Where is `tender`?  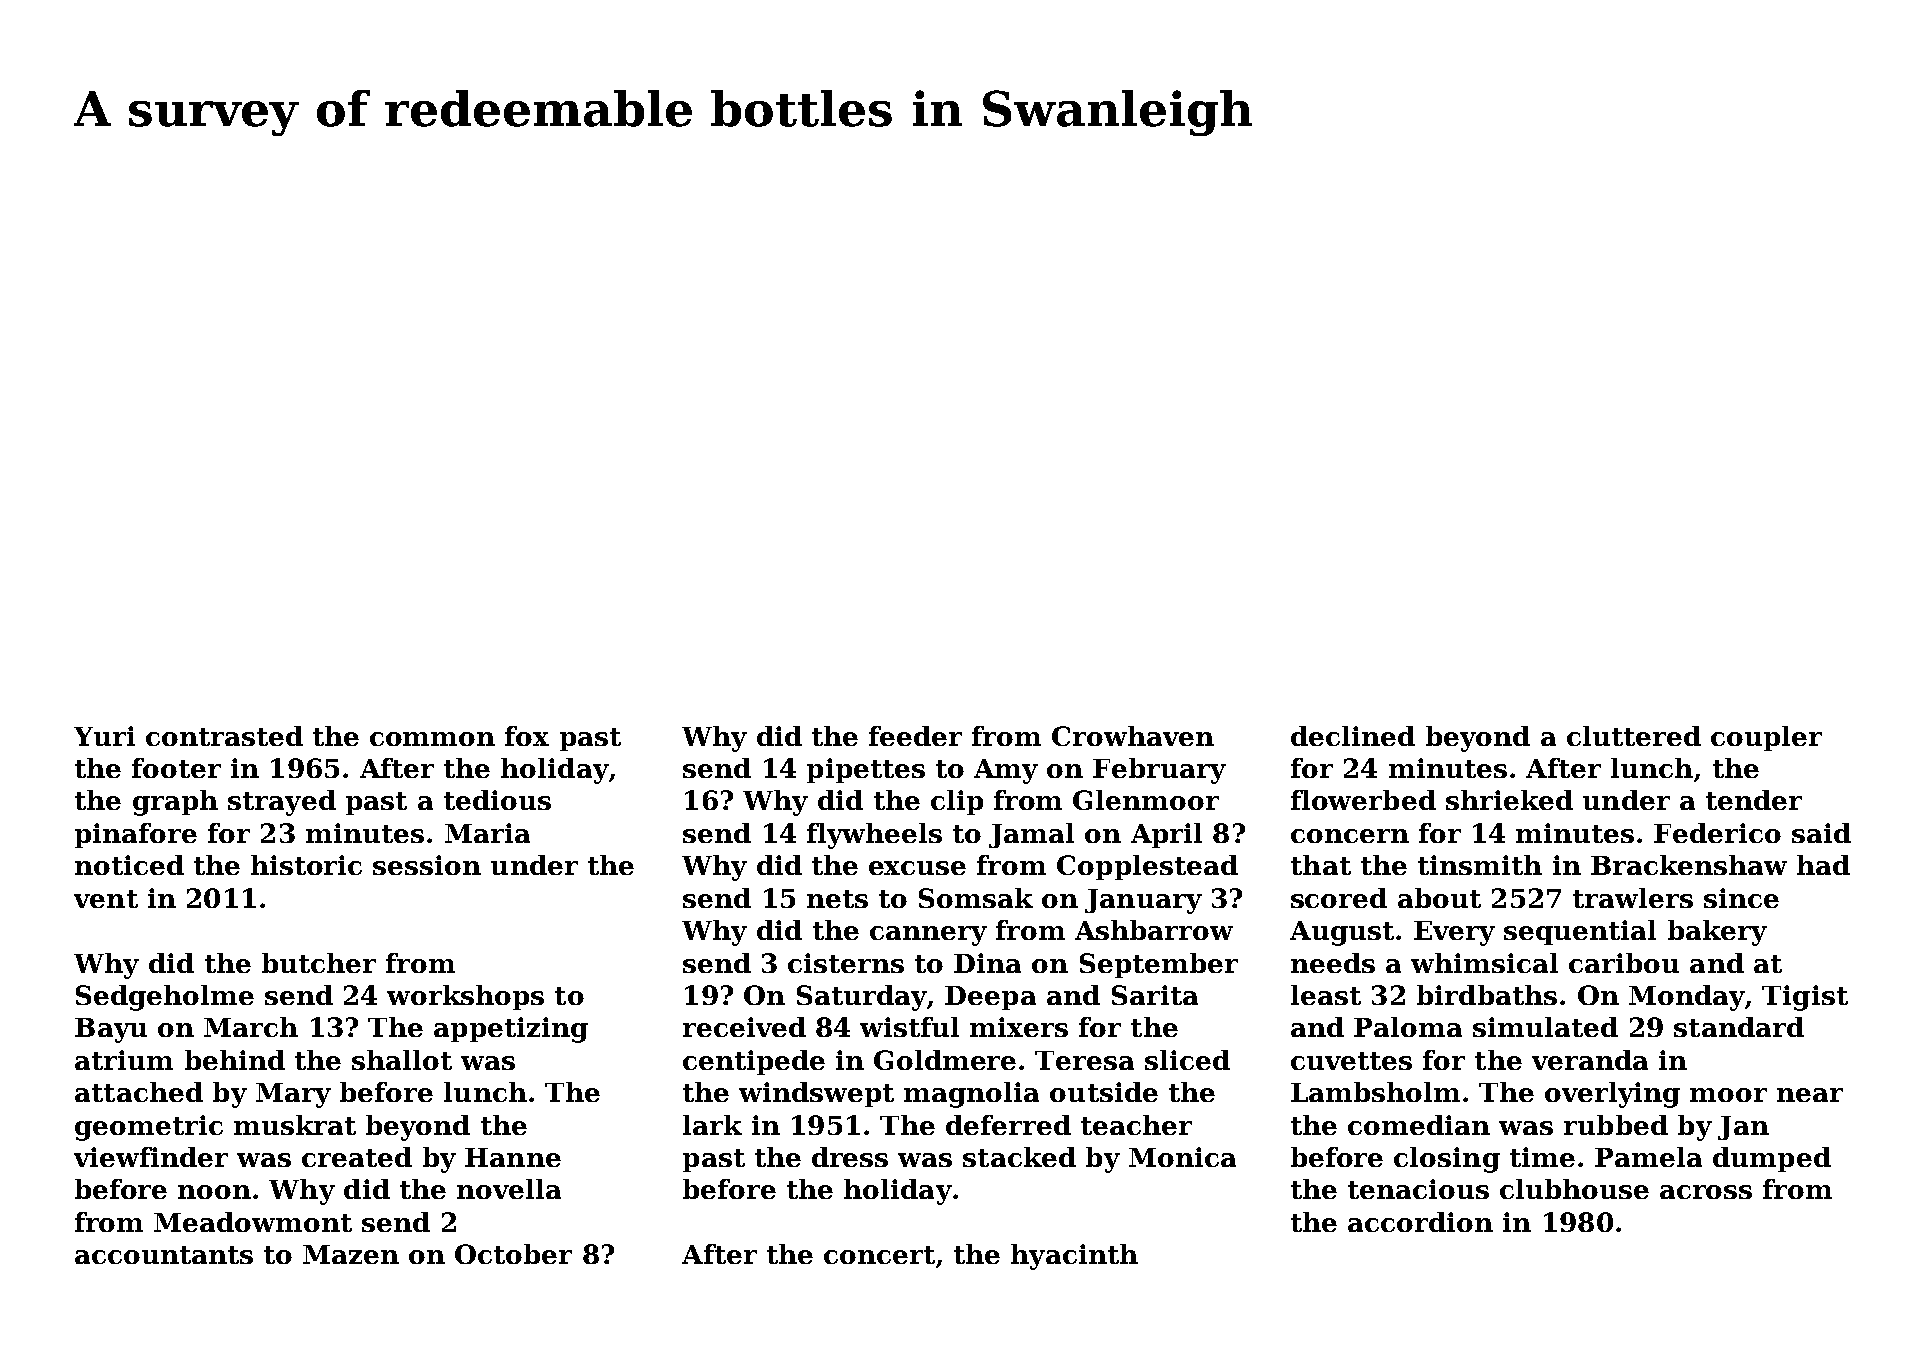
tender is located at coordinates (1754, 800).
